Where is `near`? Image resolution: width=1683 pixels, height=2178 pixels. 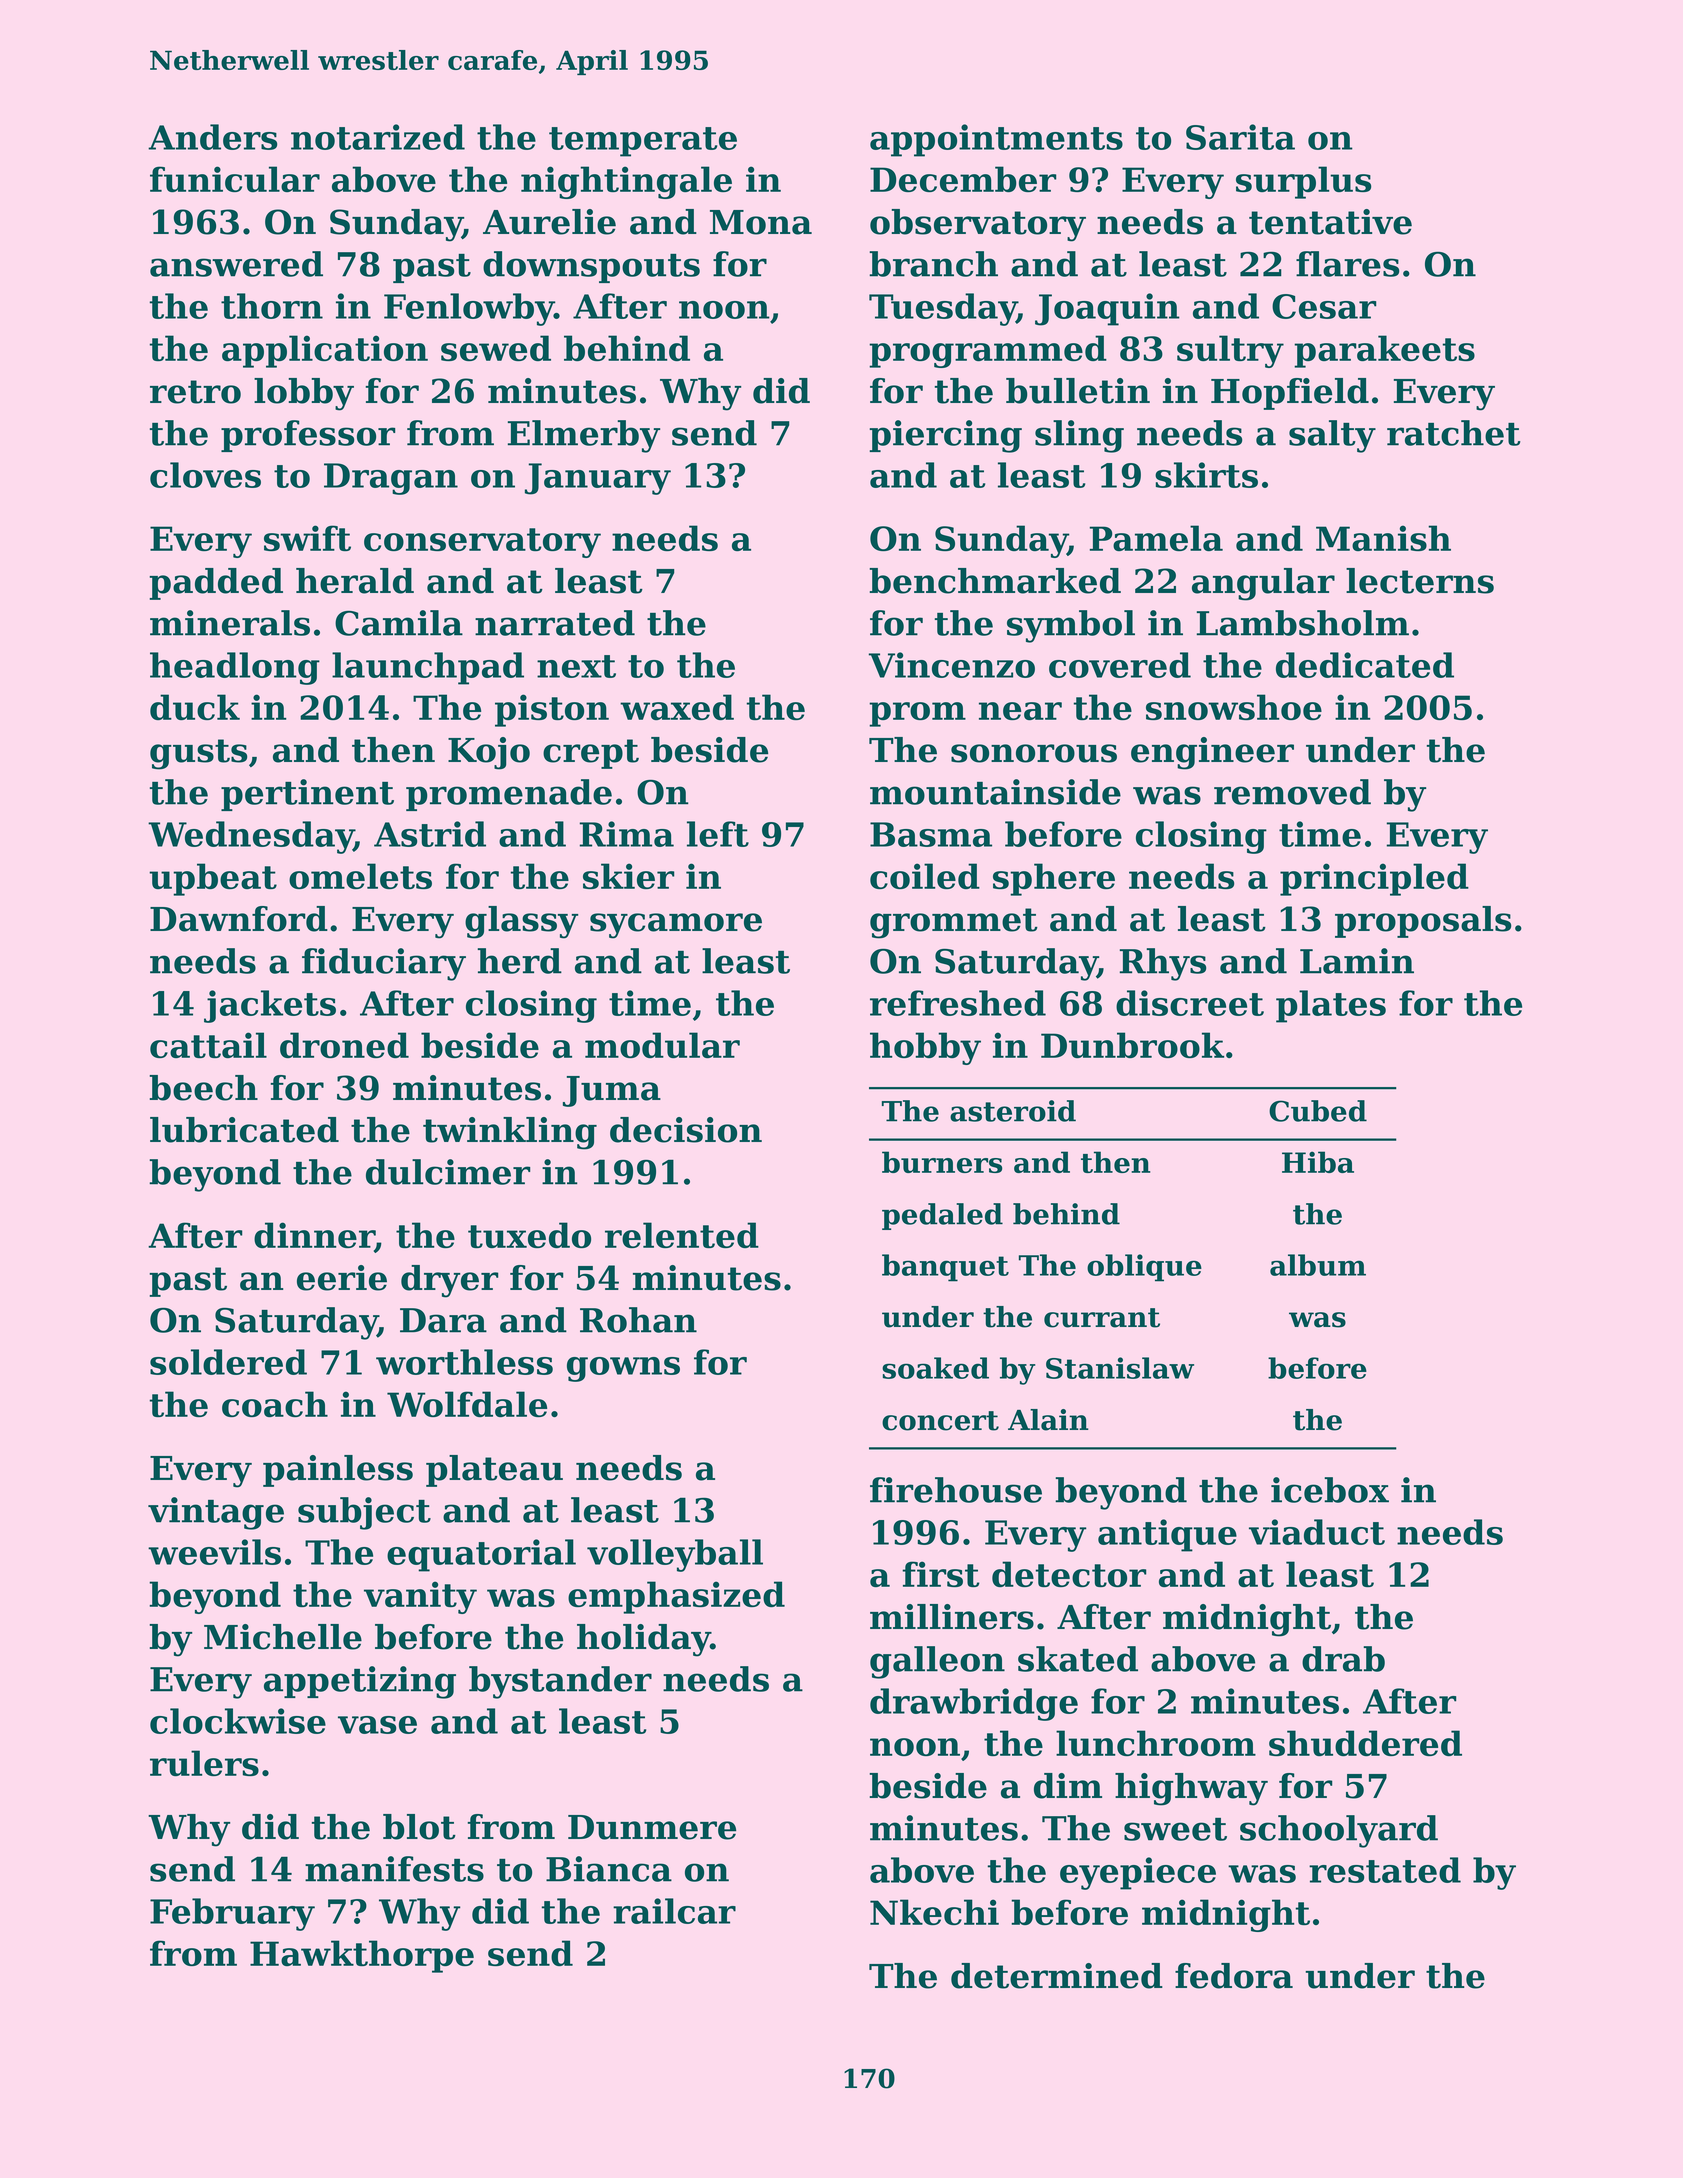
near is located at coordinates (1020, 711).
